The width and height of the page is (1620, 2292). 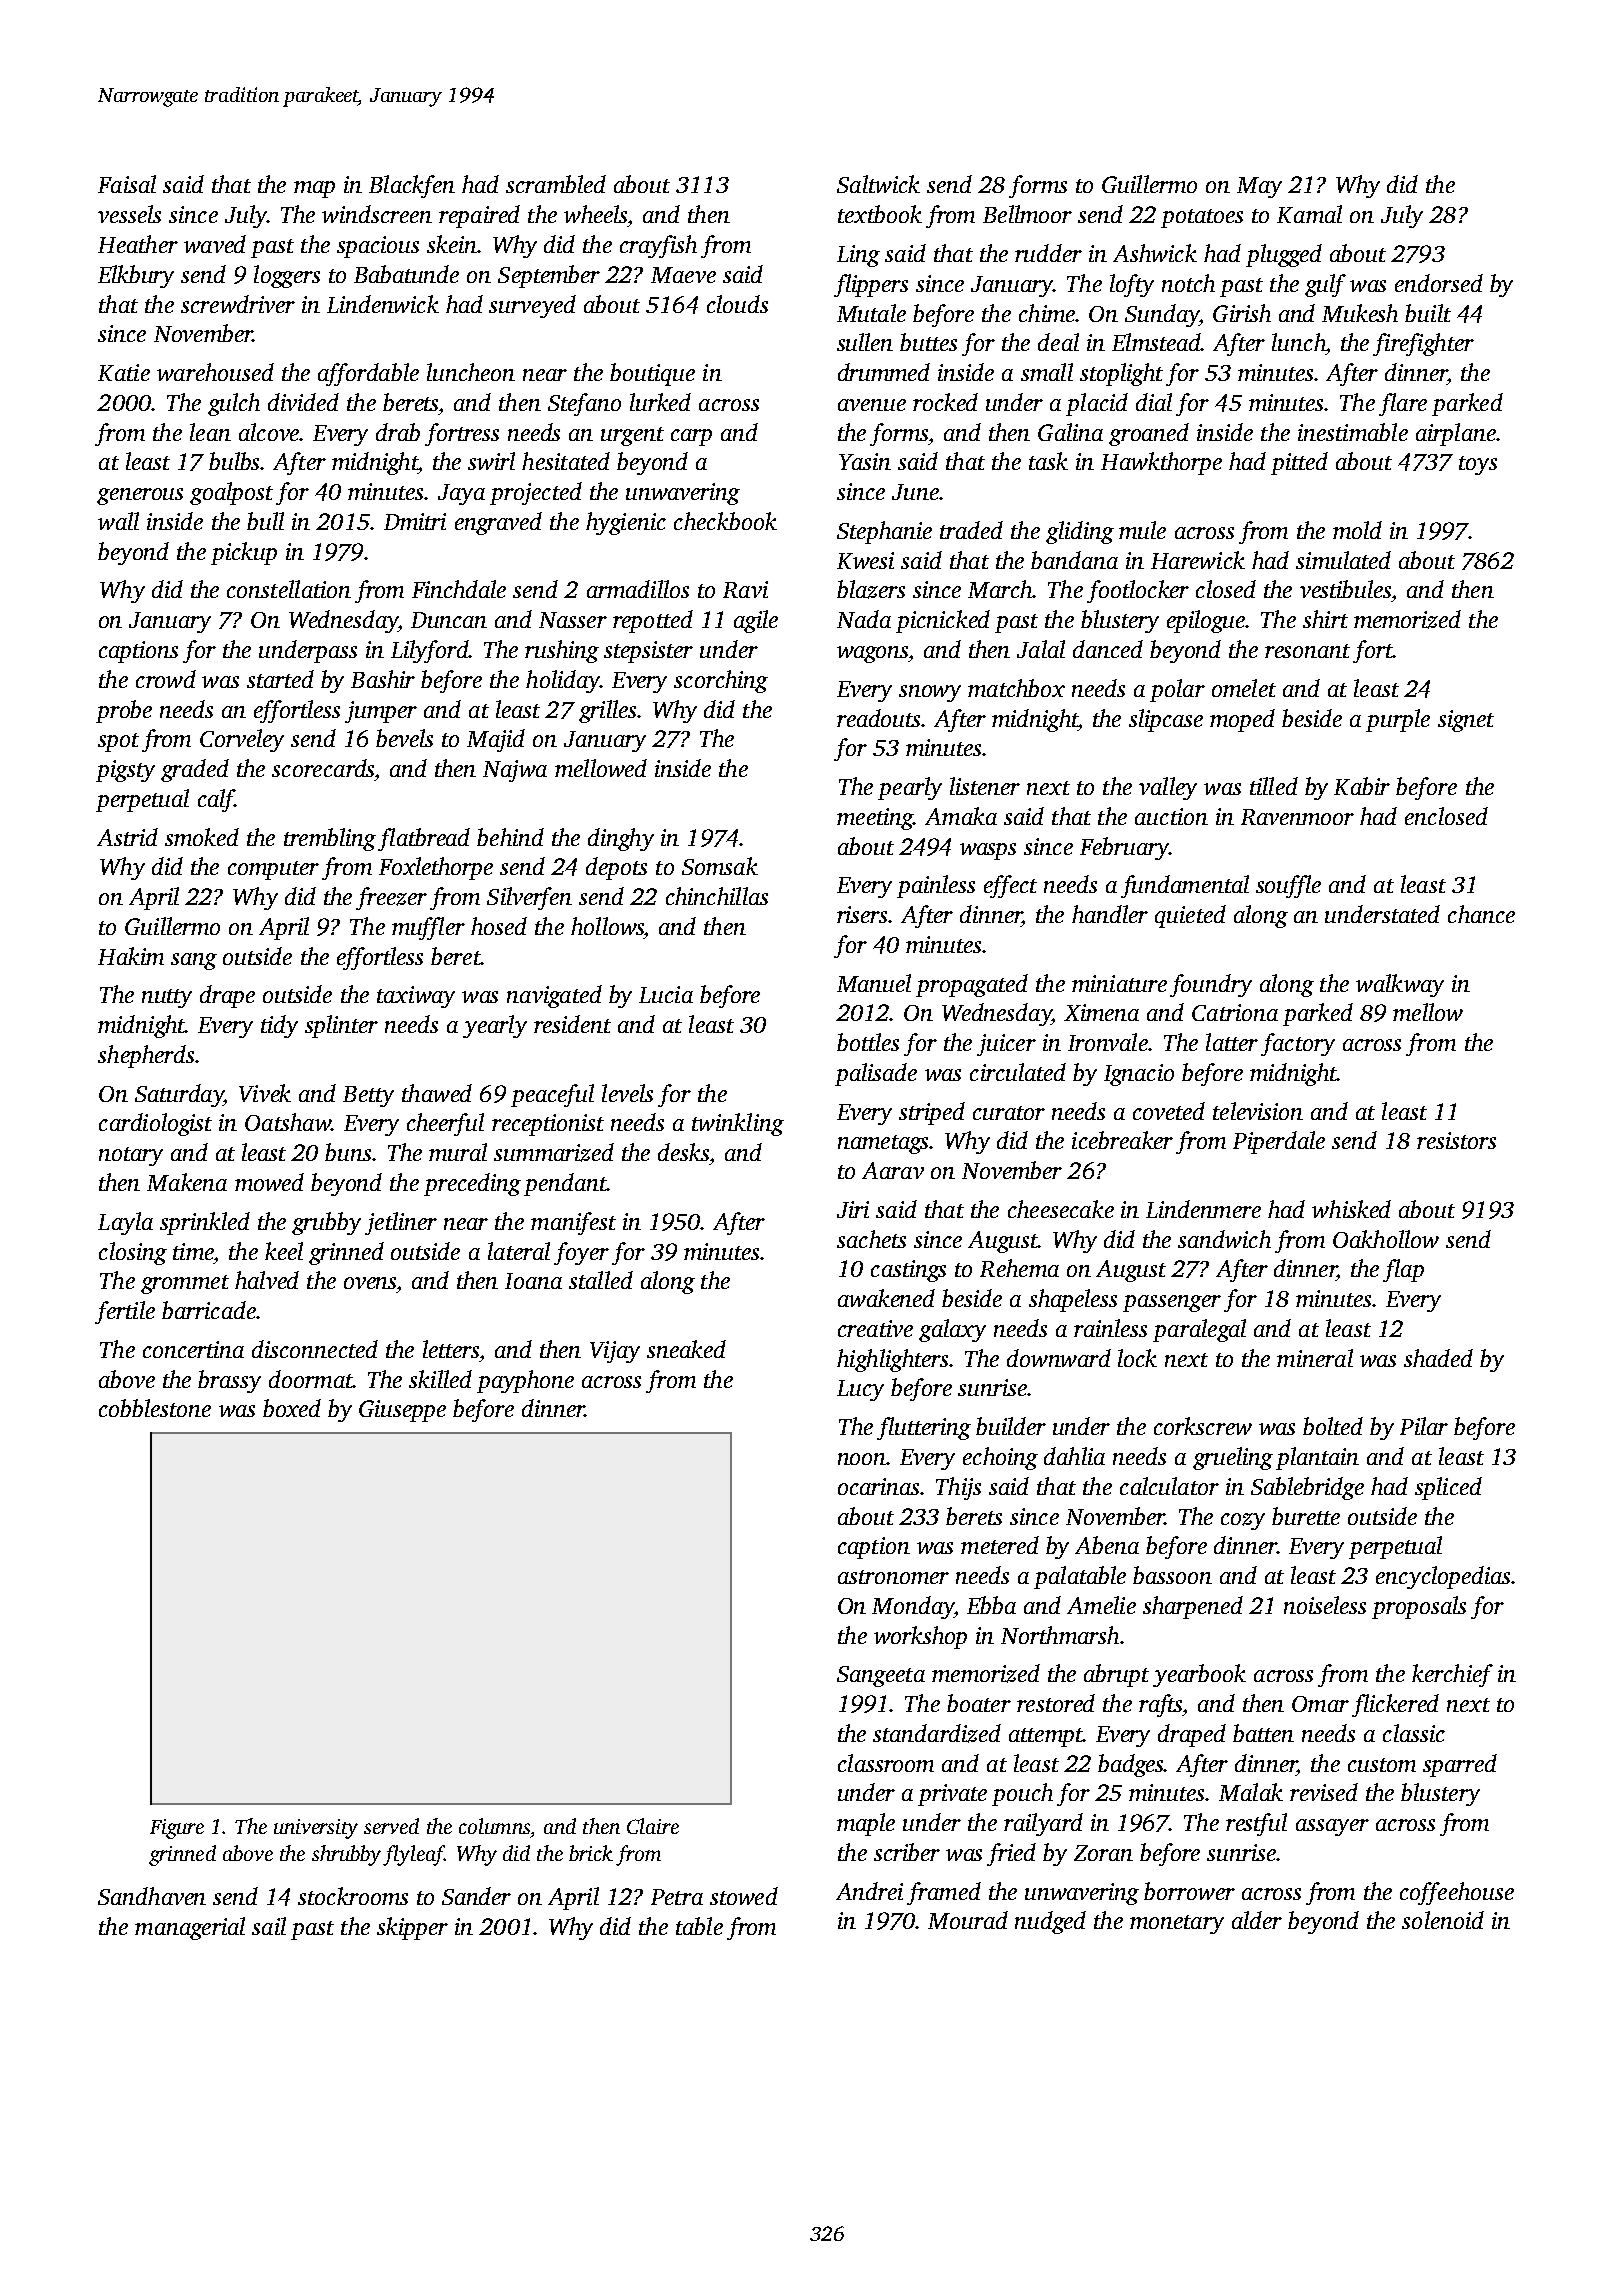 I want to click on factory, so click(x=1298, y=1044).
